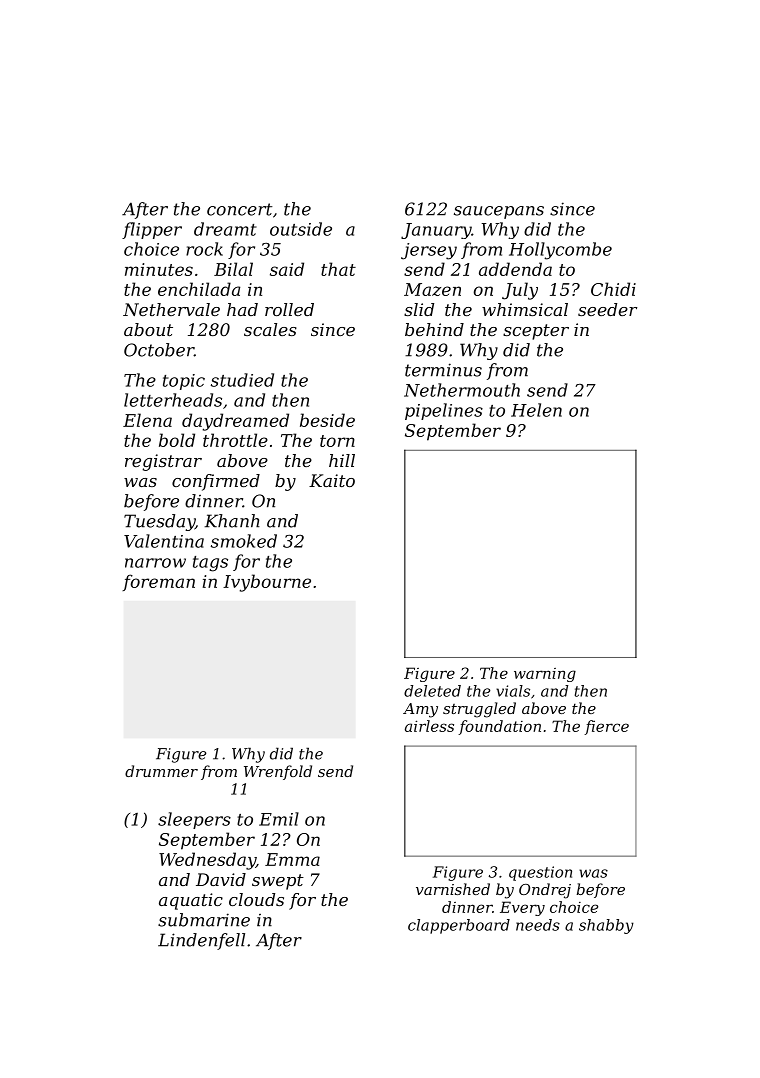 The width and height of the screenshot is (760, 1078). I want to click on swept, so click(278, 882).
